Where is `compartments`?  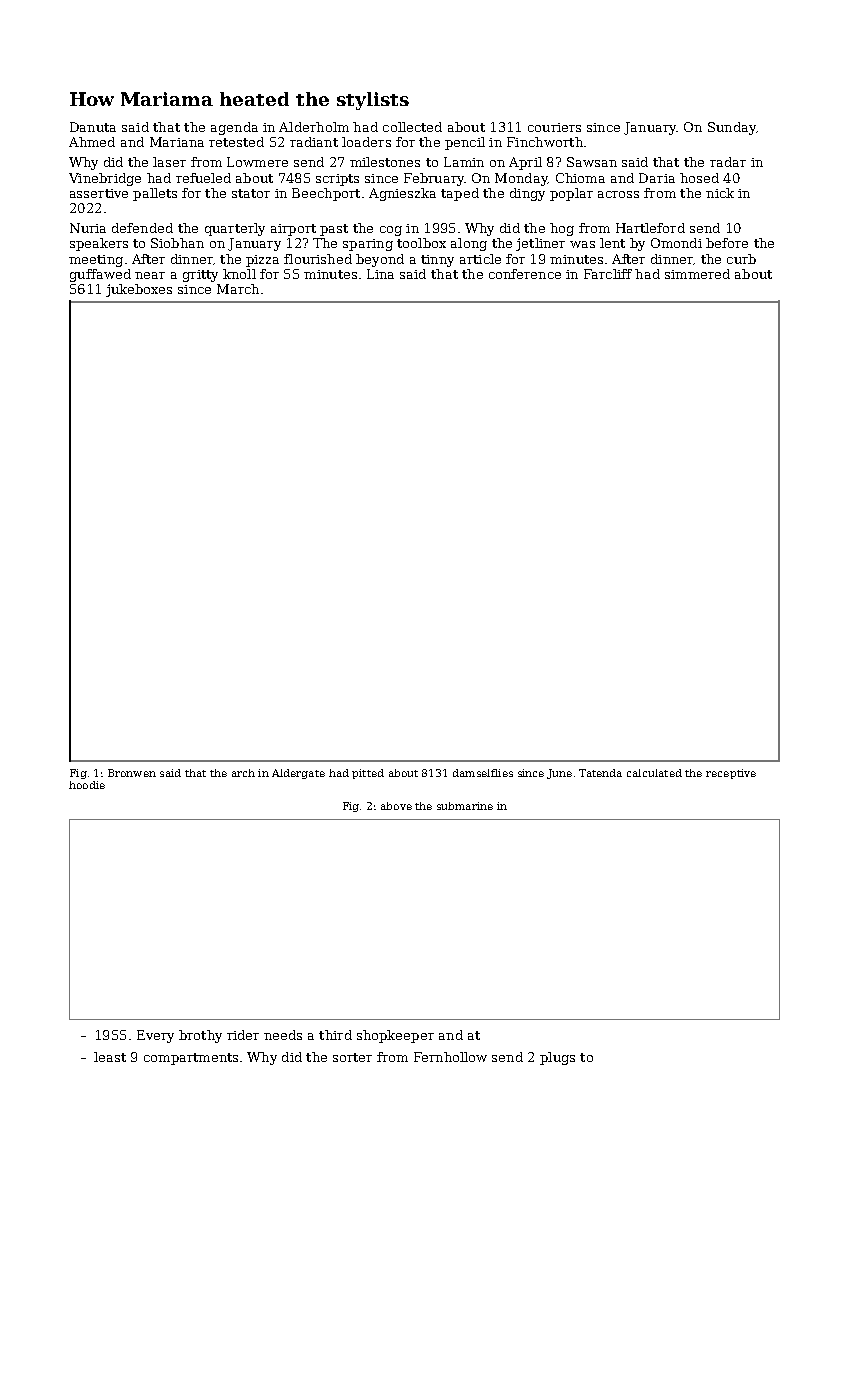 compartments is located at coordinates (191, 1059).
